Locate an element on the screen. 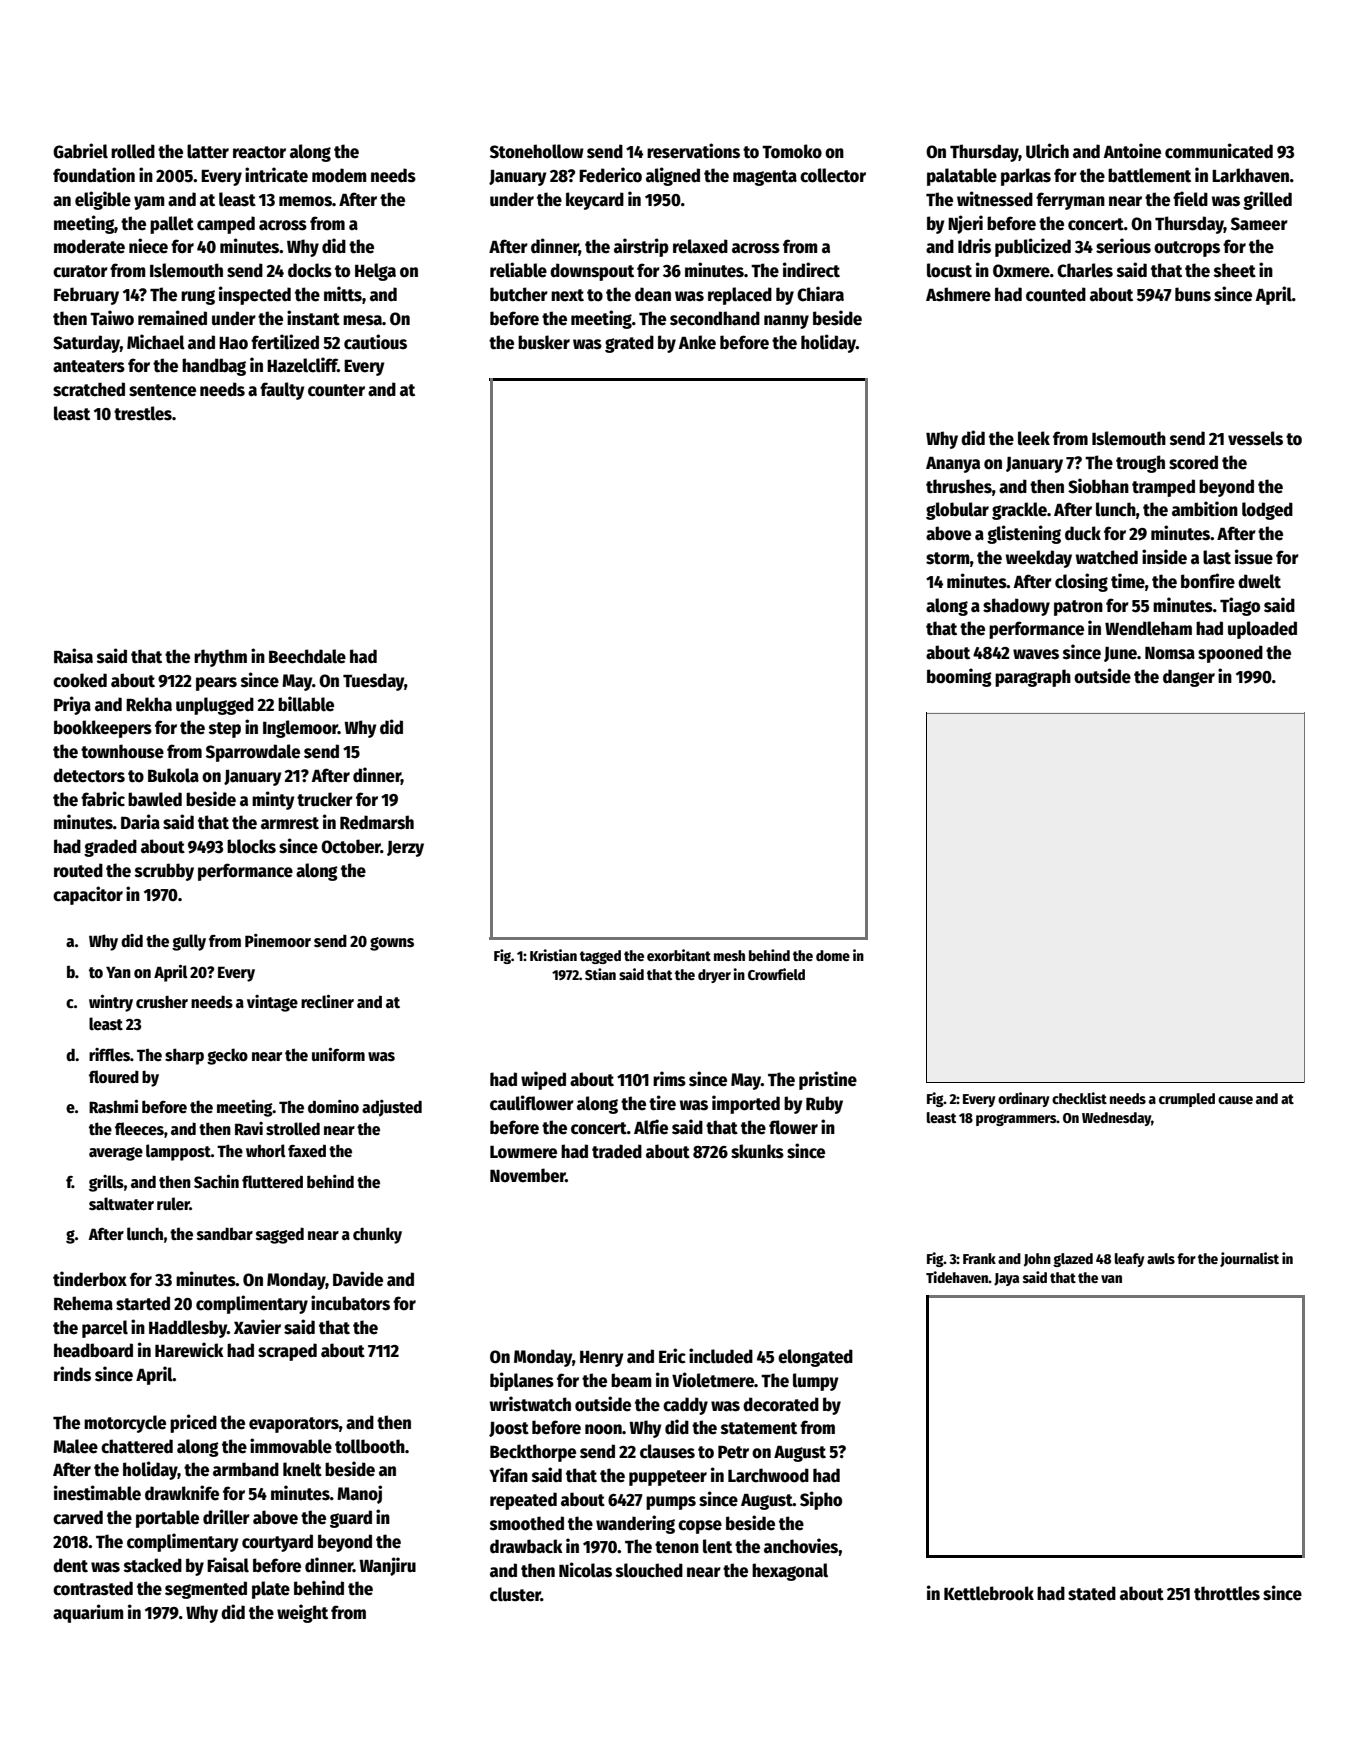 The image size is (1358, 1758). curator is located at coordinates (80, 271).
